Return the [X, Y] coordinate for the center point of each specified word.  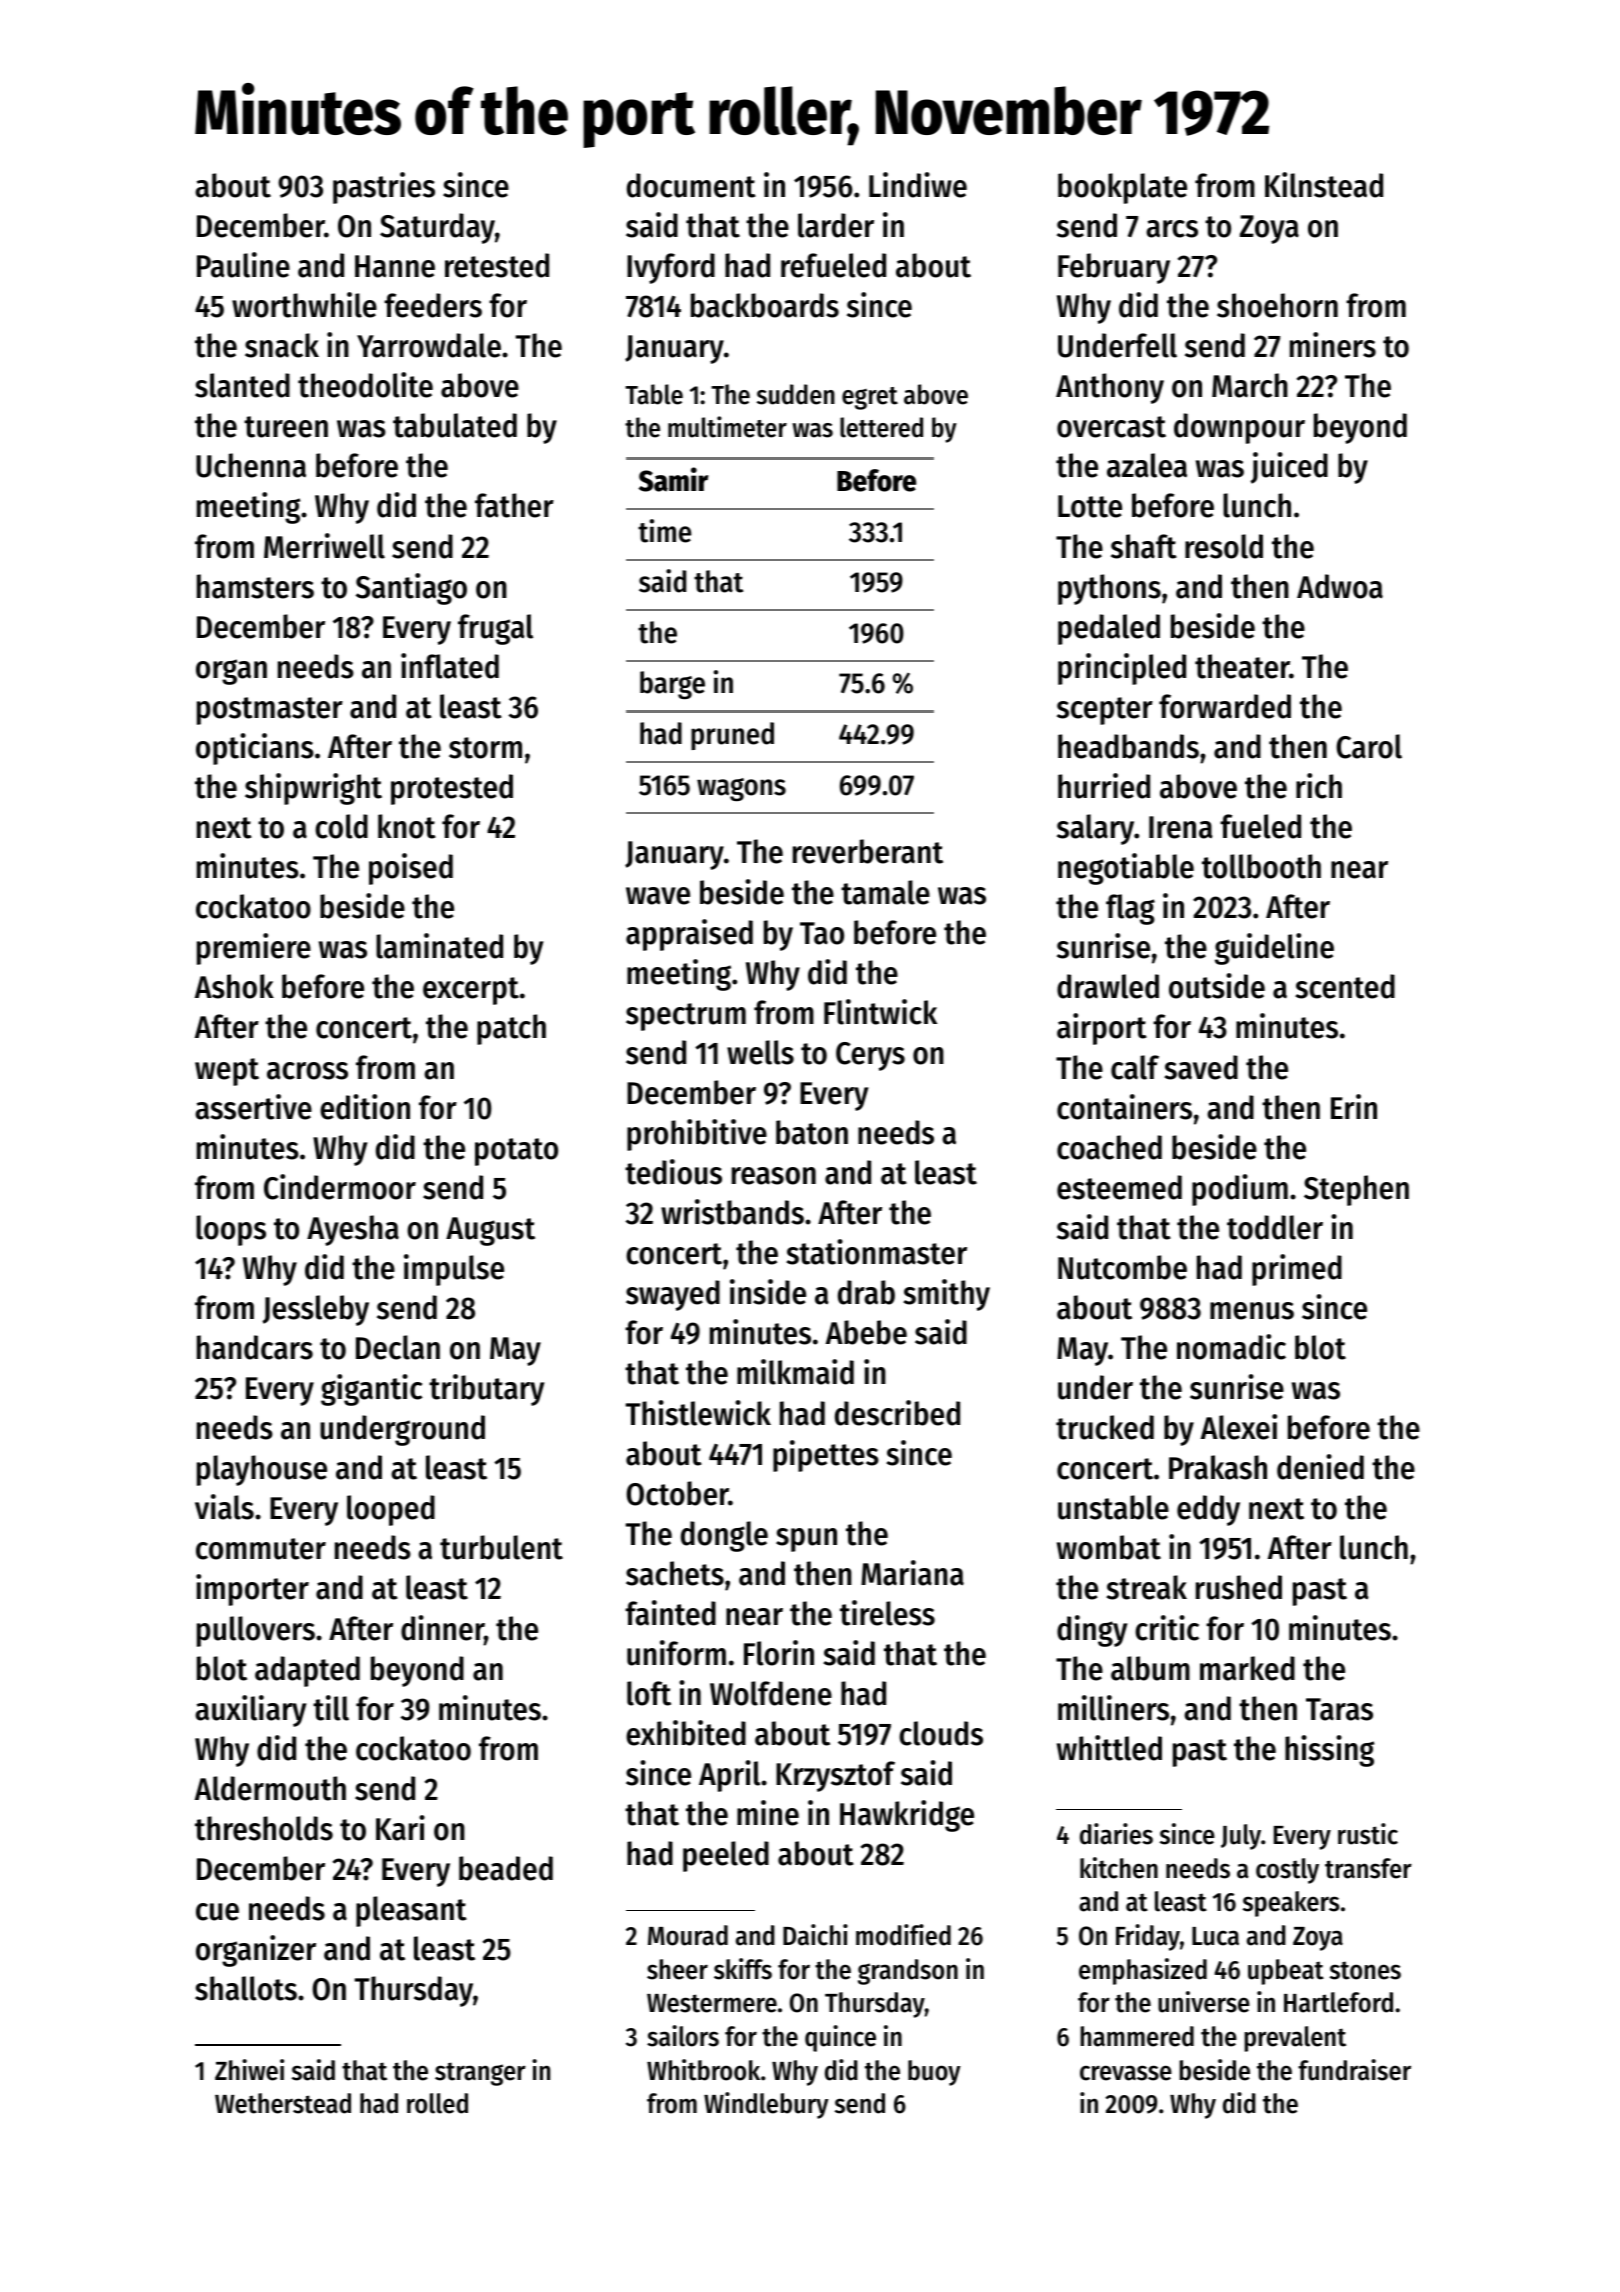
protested [452, 789]
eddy [1208, 1510]
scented [1345, 986]
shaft [1144, 546]
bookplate [1122, 188]
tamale [885, 892]
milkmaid [795, 1372]
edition [365, 1107]
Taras [1339, 1709]
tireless [887, 1613]
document [691, 185]
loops [231, 1230]
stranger [480, 2074]
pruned [732, 736]
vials [224, 1507]
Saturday [437, 228]
